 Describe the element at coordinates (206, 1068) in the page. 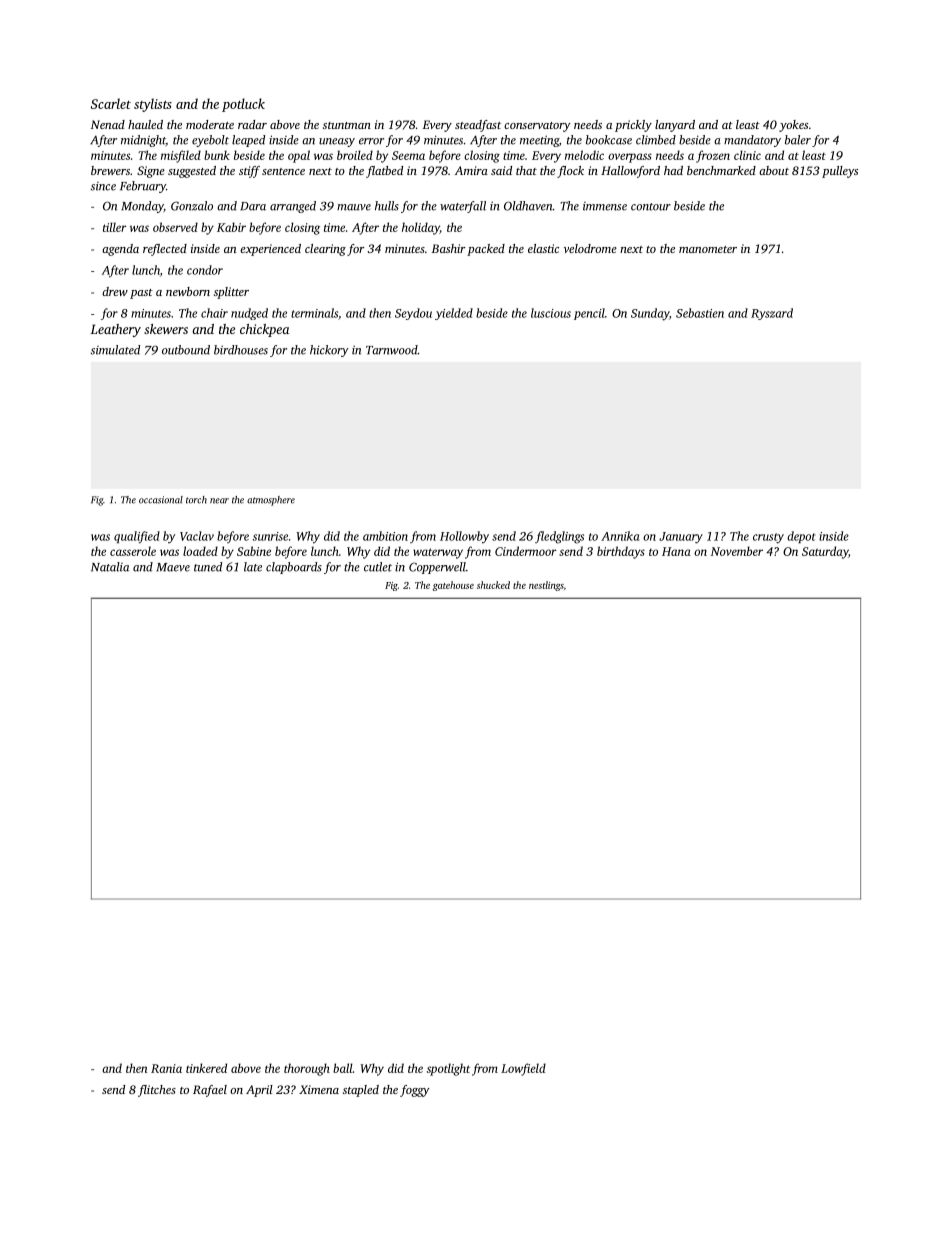

I see `tinkered` at that location.
